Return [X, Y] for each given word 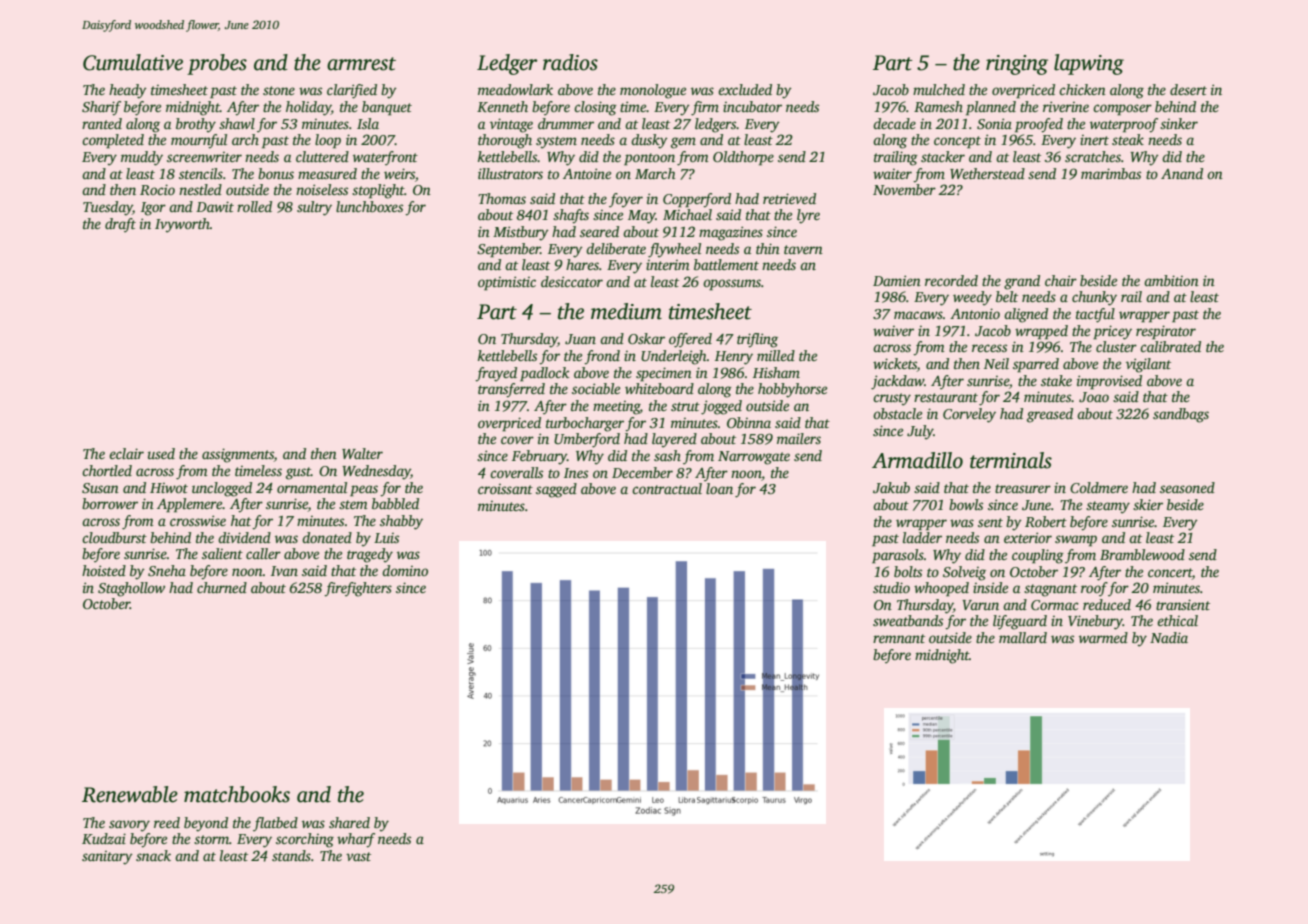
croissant [505, 489]
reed [167, 822]
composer [1122, 110]
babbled [395, 503]
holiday [308, 108]
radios [570, 62]
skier [1148, 504]
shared [349, 822]
